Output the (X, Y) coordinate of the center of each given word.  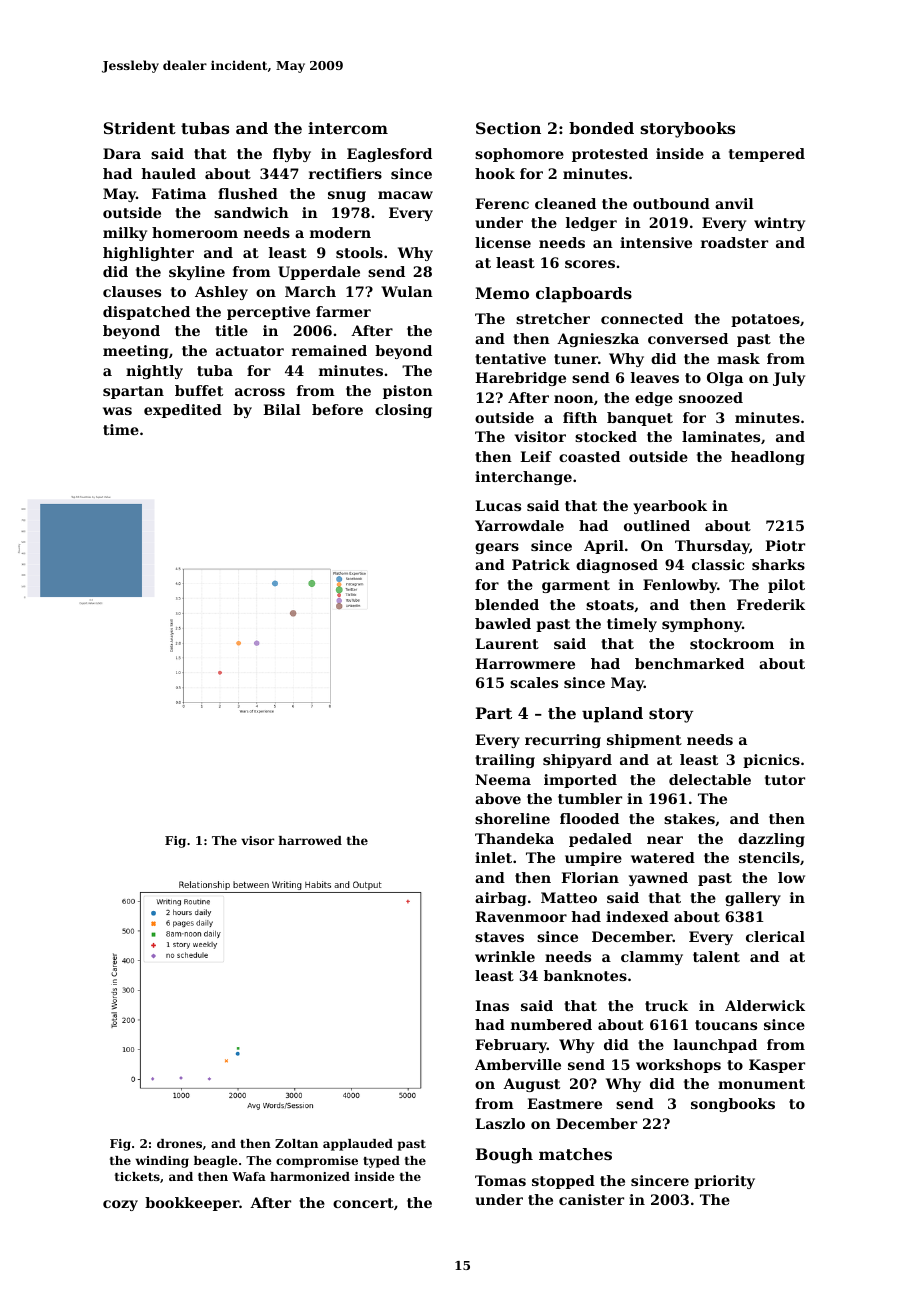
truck (666, 1005)
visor (257, 840)
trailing (505, 761)
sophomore (519, 155)
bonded (601, 128)
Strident (140, 128)
